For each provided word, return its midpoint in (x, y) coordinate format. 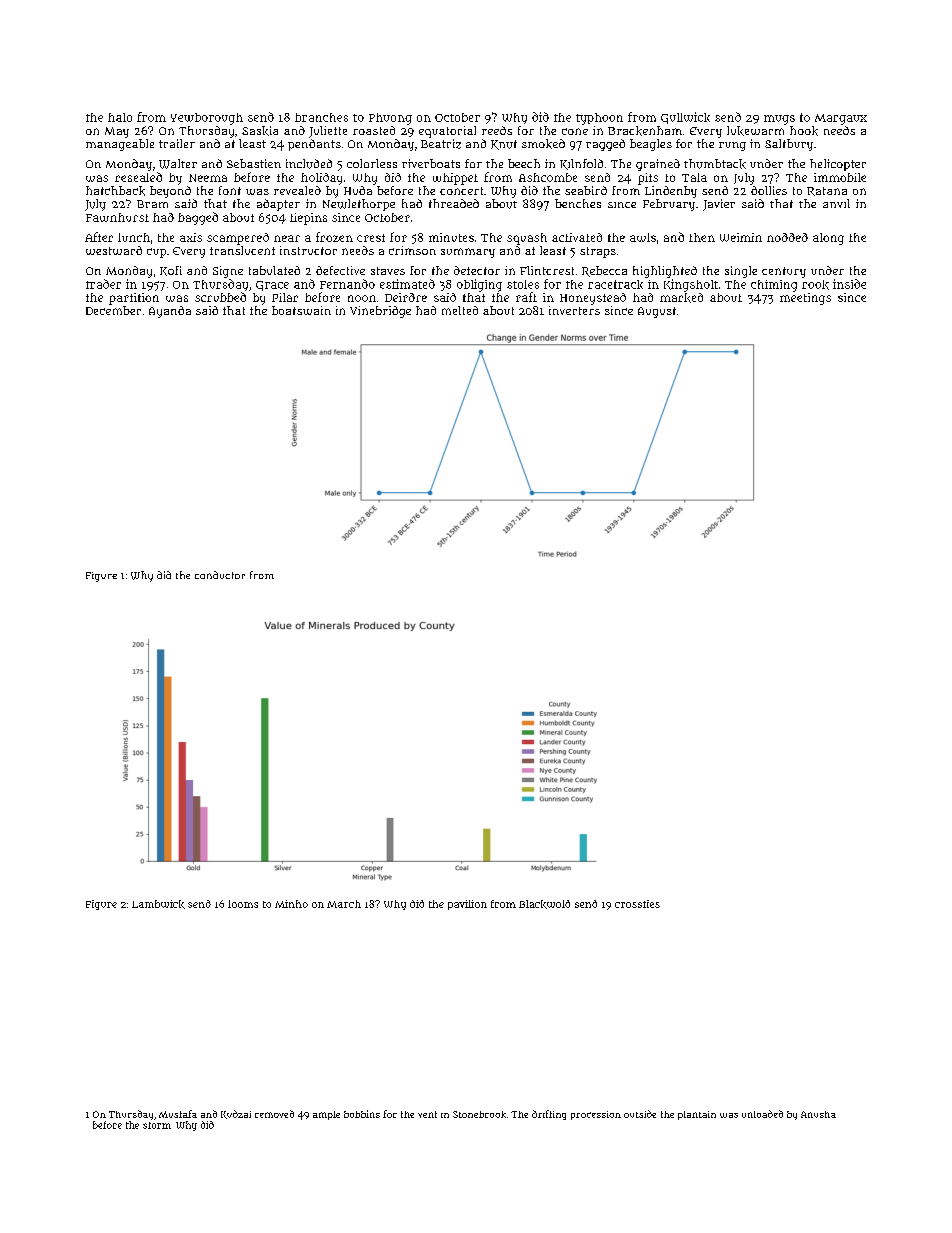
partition (134, 299)
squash (527, 239)
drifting (549, 1115)
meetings (805, 299)
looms (243, 904)
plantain (697, 1115)
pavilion (467, 905)
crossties (637, 904)
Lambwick (158, 904)
